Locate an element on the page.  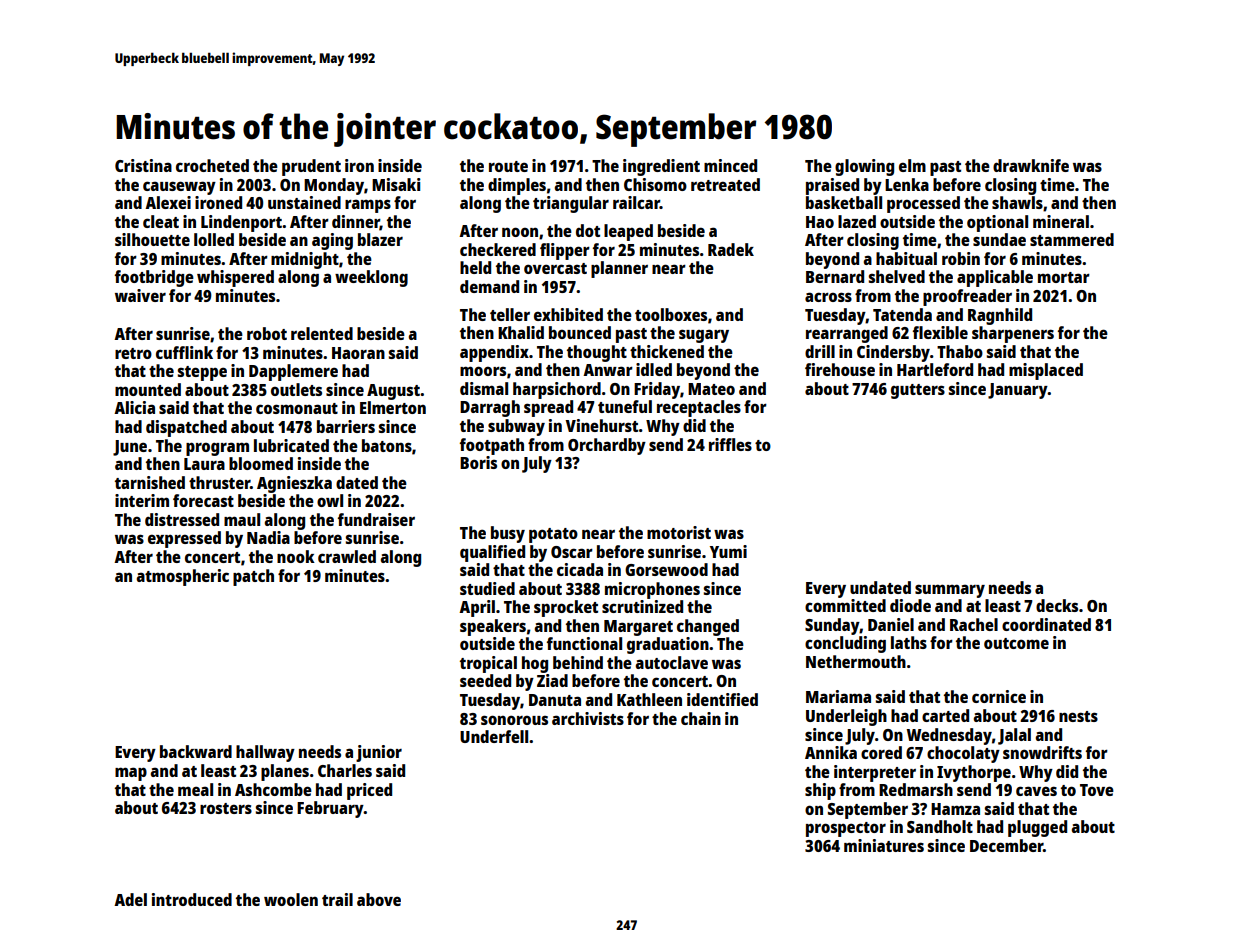
backward is located at coordinates (196, 751).
